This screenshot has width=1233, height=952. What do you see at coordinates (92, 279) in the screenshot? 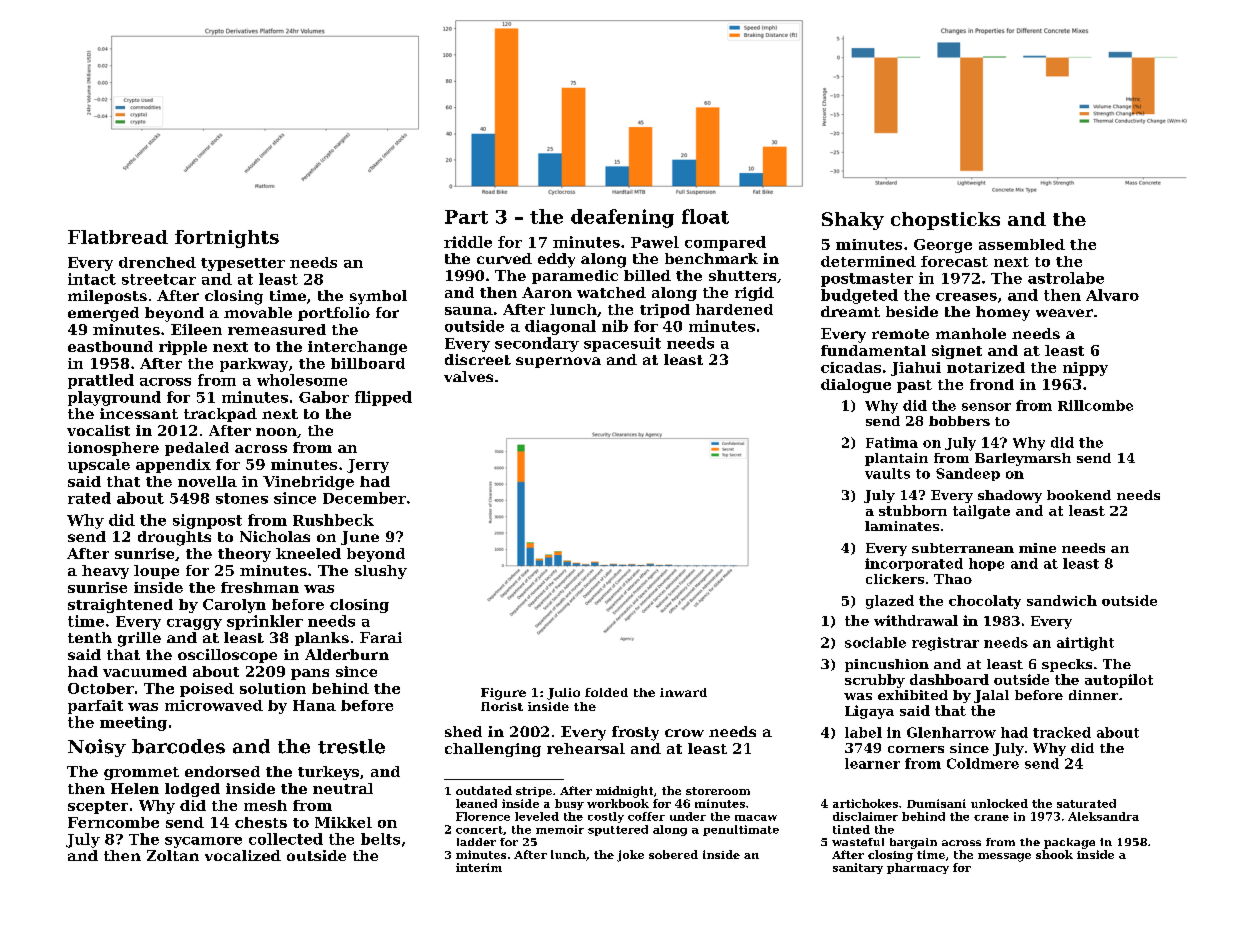
I see `intact` at bounding box center [92, 279].
